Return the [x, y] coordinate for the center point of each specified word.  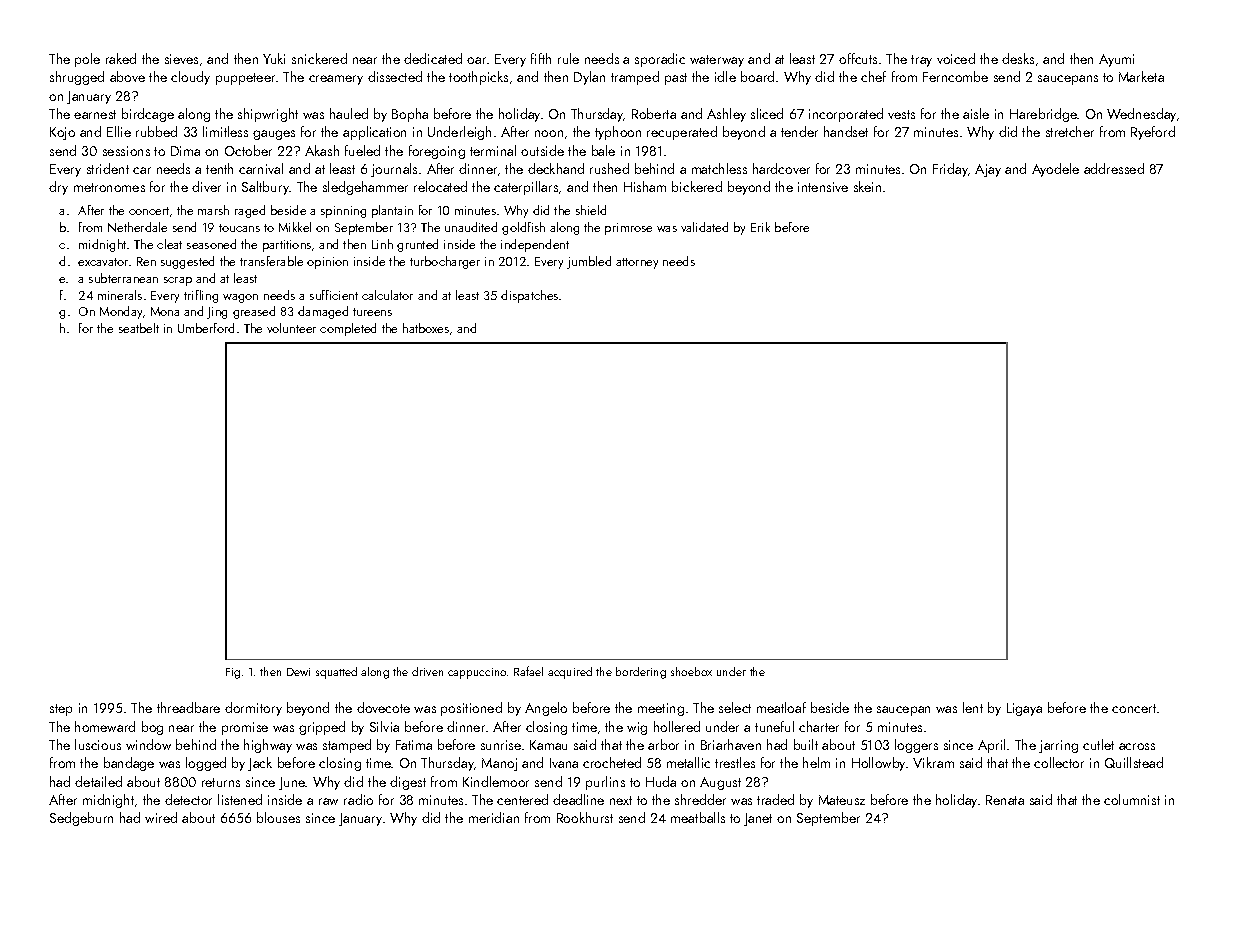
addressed [1114, 168]
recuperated [682, 133]
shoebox [691, 671]
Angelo [546, 709]
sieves [181, 59]
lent [973, 707]
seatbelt [139, 328]
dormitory [253, 709]
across [1137, 746]
